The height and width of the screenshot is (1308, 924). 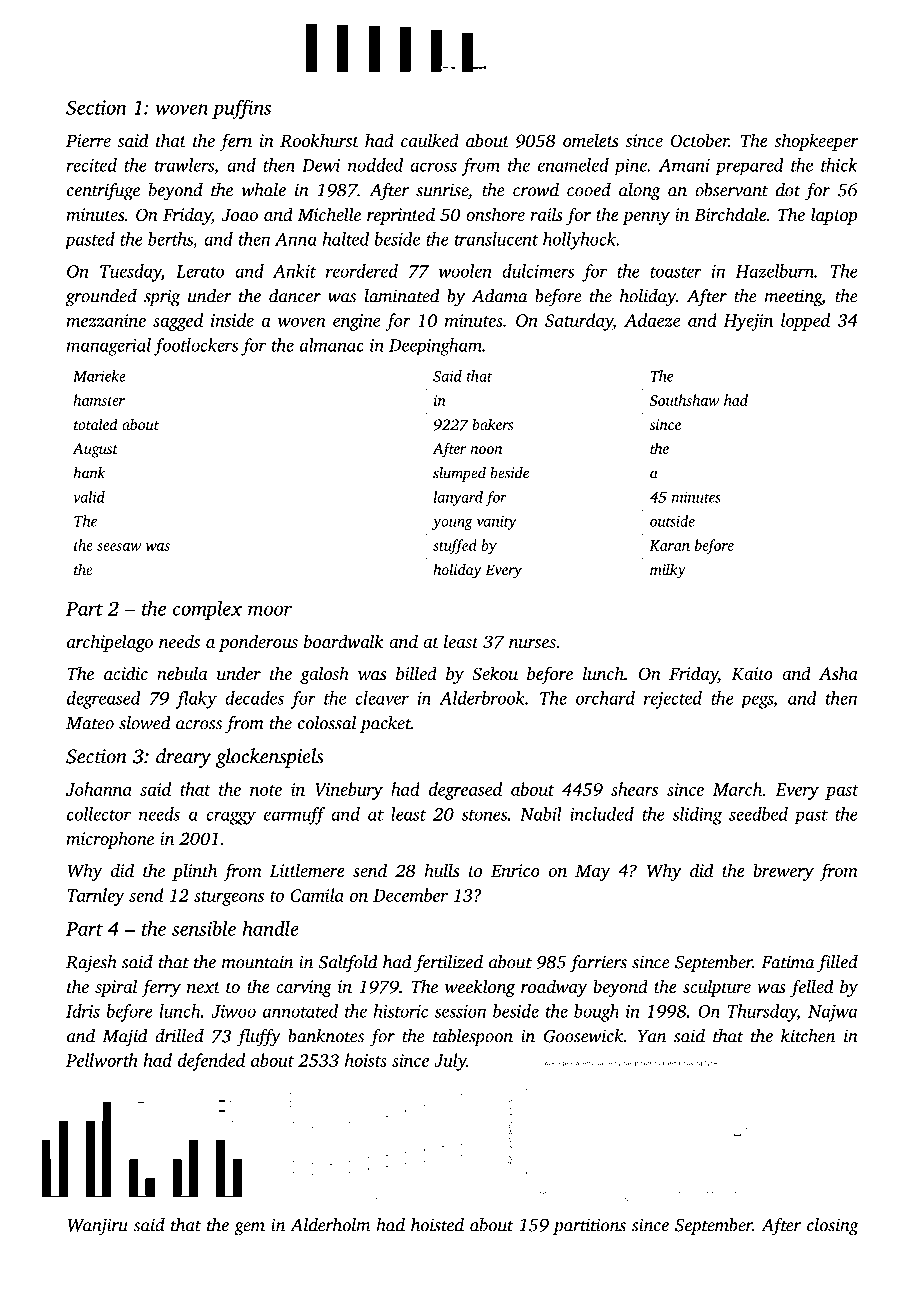 I want to click on engine, so click(x=357, y=322).
